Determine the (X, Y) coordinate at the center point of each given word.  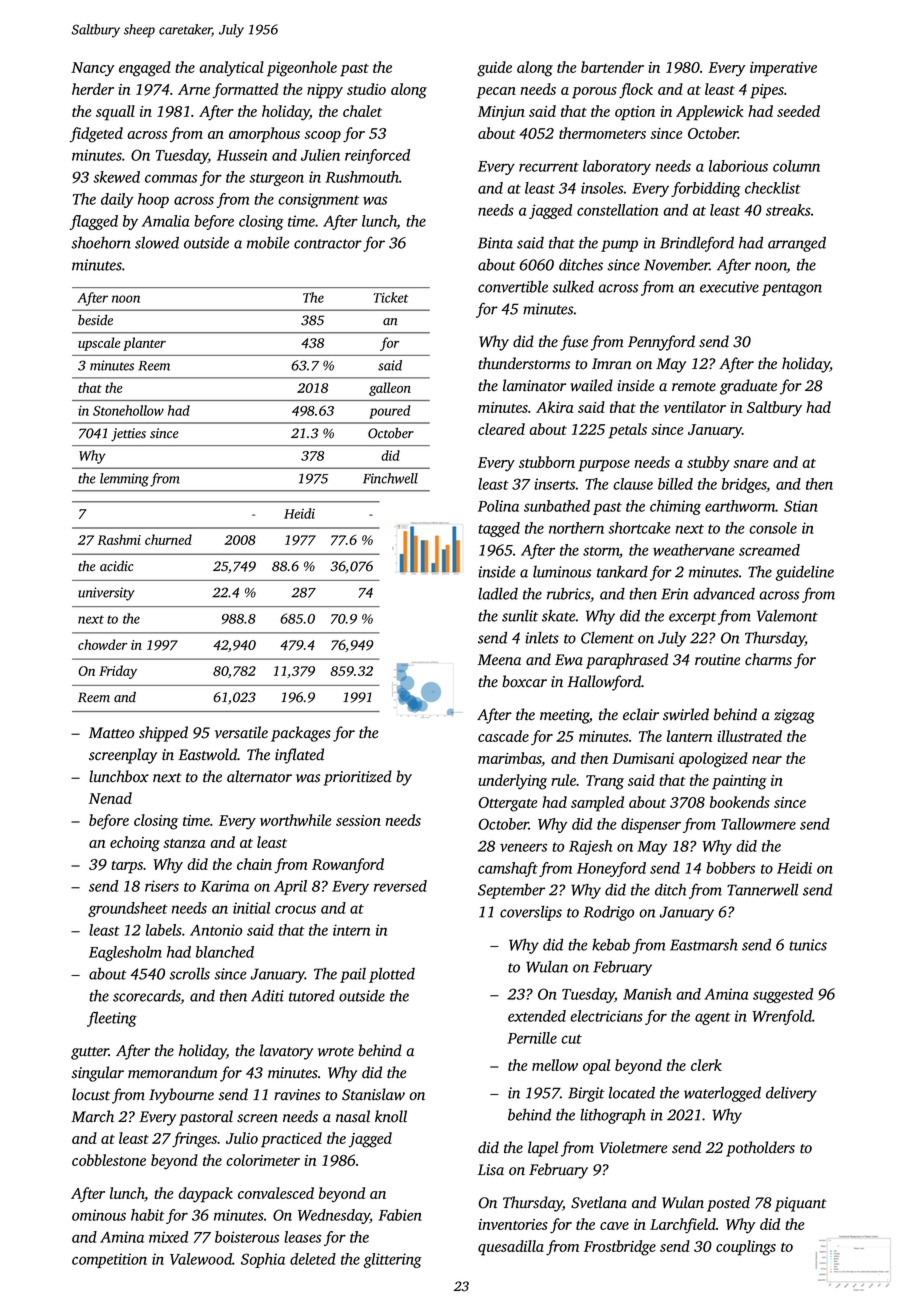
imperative (783, 69)
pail (353, 975)
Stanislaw (373, 1094)
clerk (706, 1065)
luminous (562, 572)
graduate (748, 387)
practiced (291, 1140)
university (106, 594)
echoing (135, 844)
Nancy (92, 69)
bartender (612, 67)
